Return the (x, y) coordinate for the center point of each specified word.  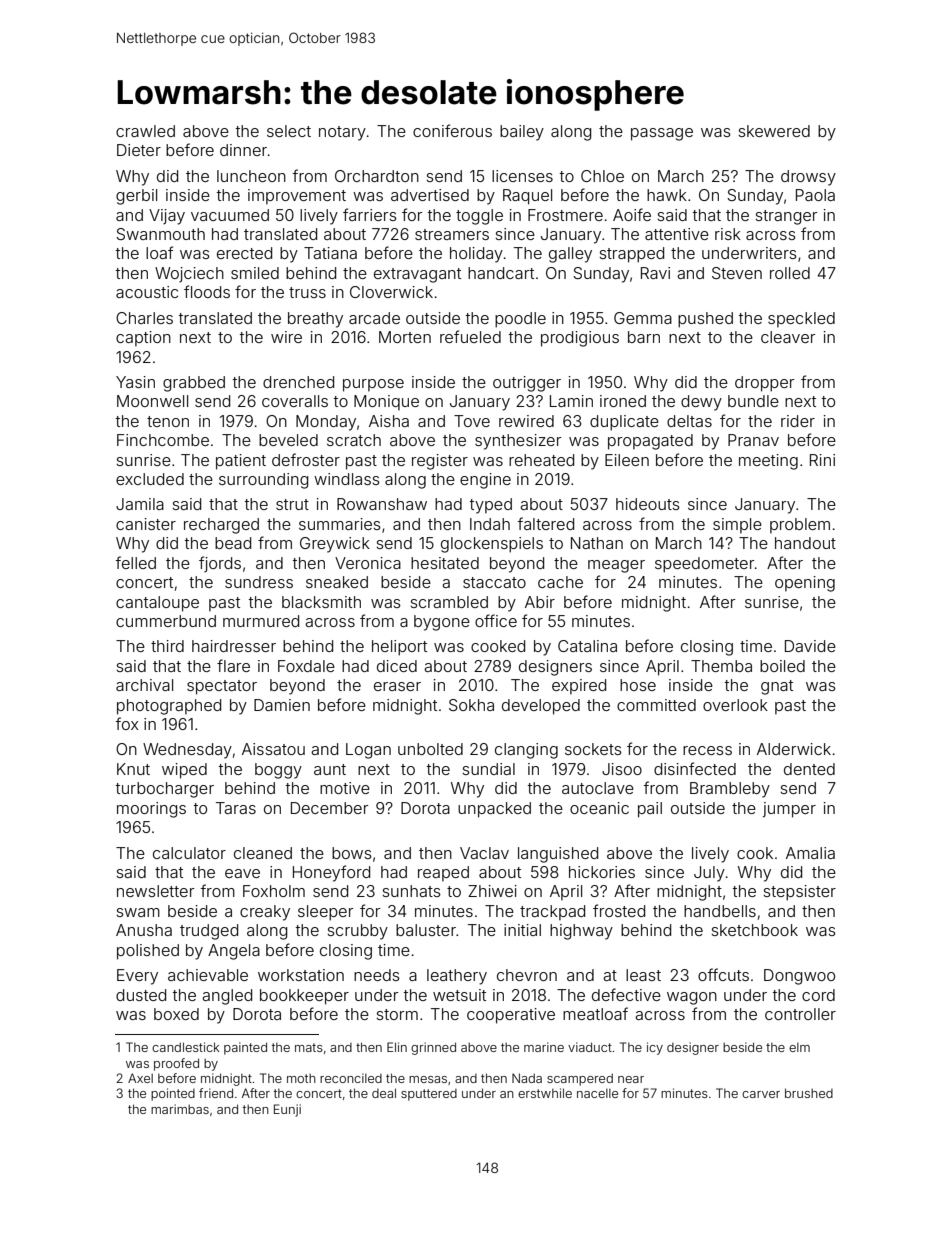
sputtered (429, 1095)
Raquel (527, 197)
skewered (774, 131)
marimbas (180, 1109)
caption (143, 338)
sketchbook (754, 930)
